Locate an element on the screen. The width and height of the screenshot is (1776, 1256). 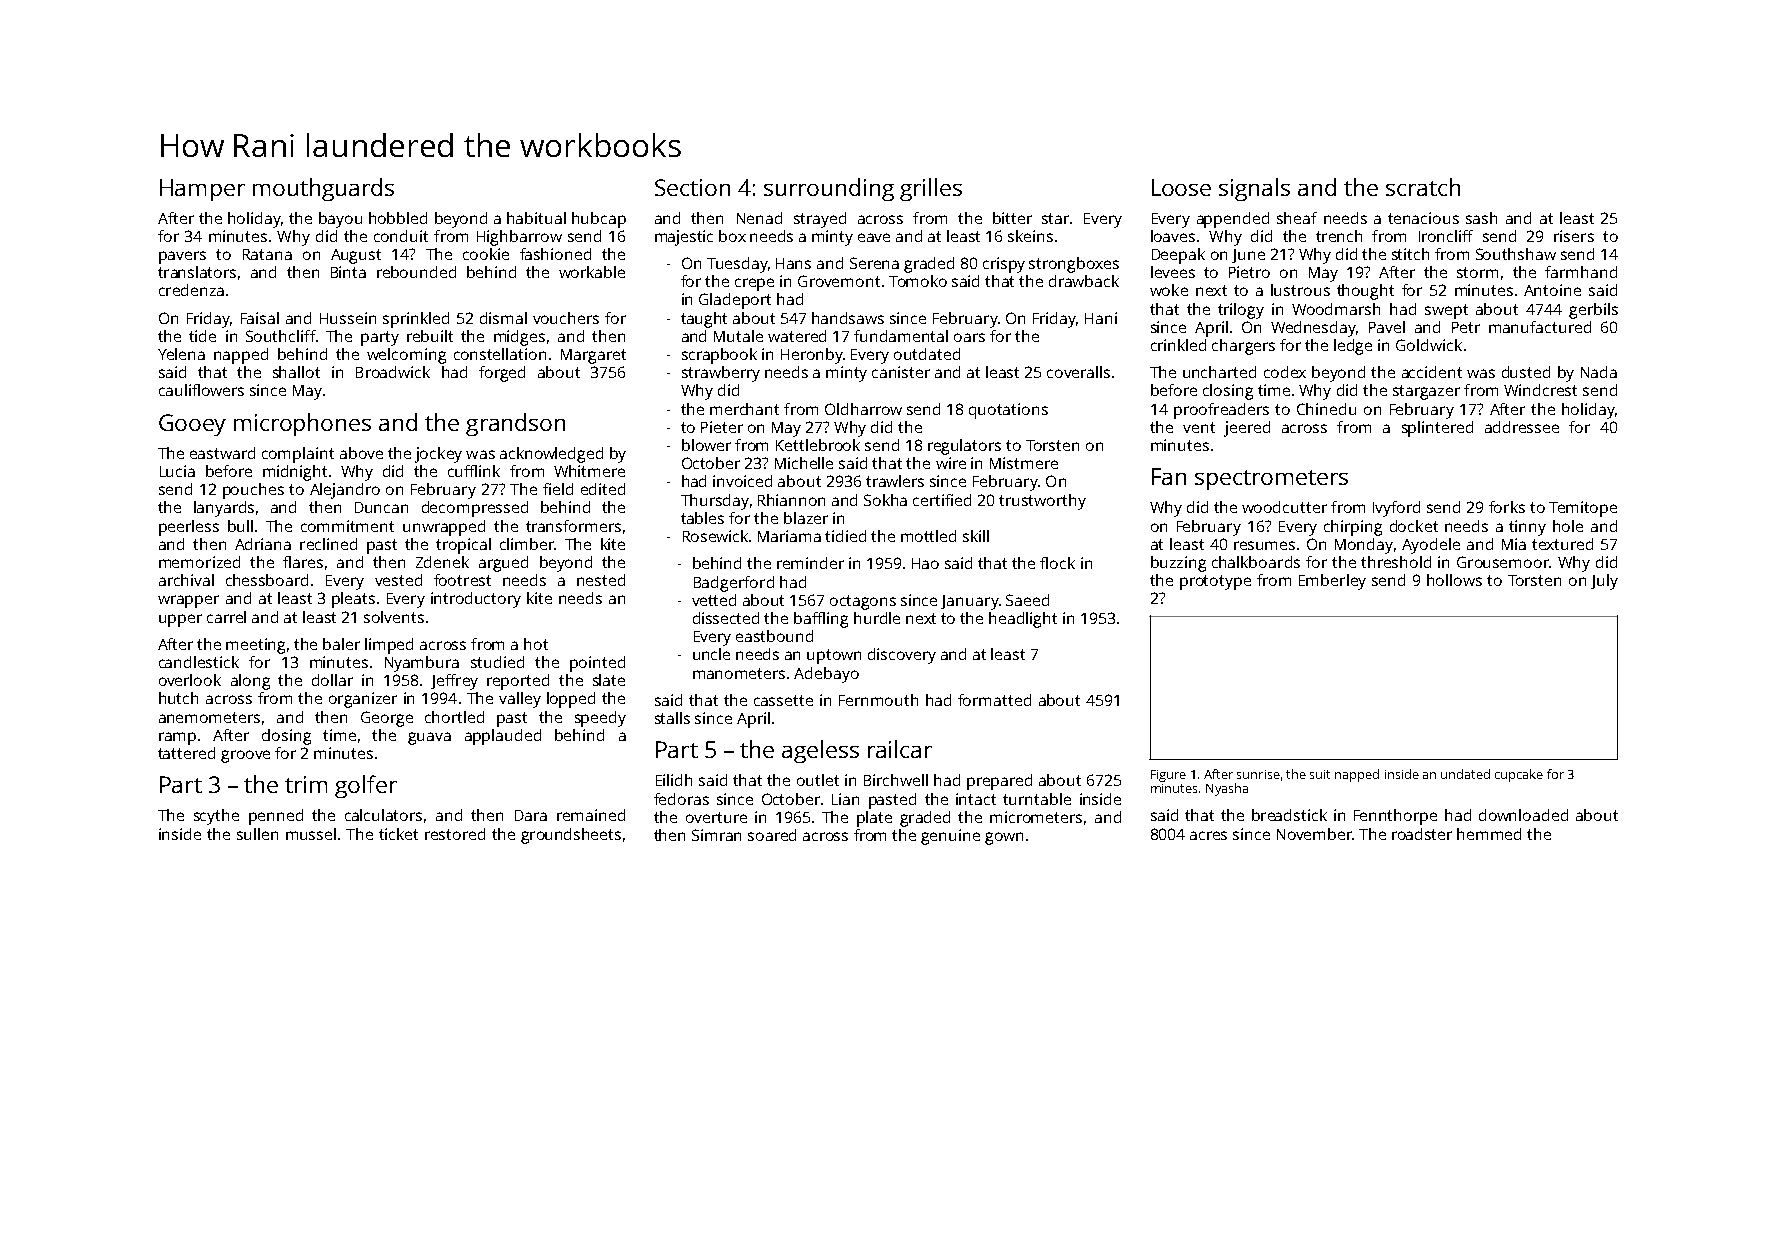
thought is located at coordinates (1365, 292).
